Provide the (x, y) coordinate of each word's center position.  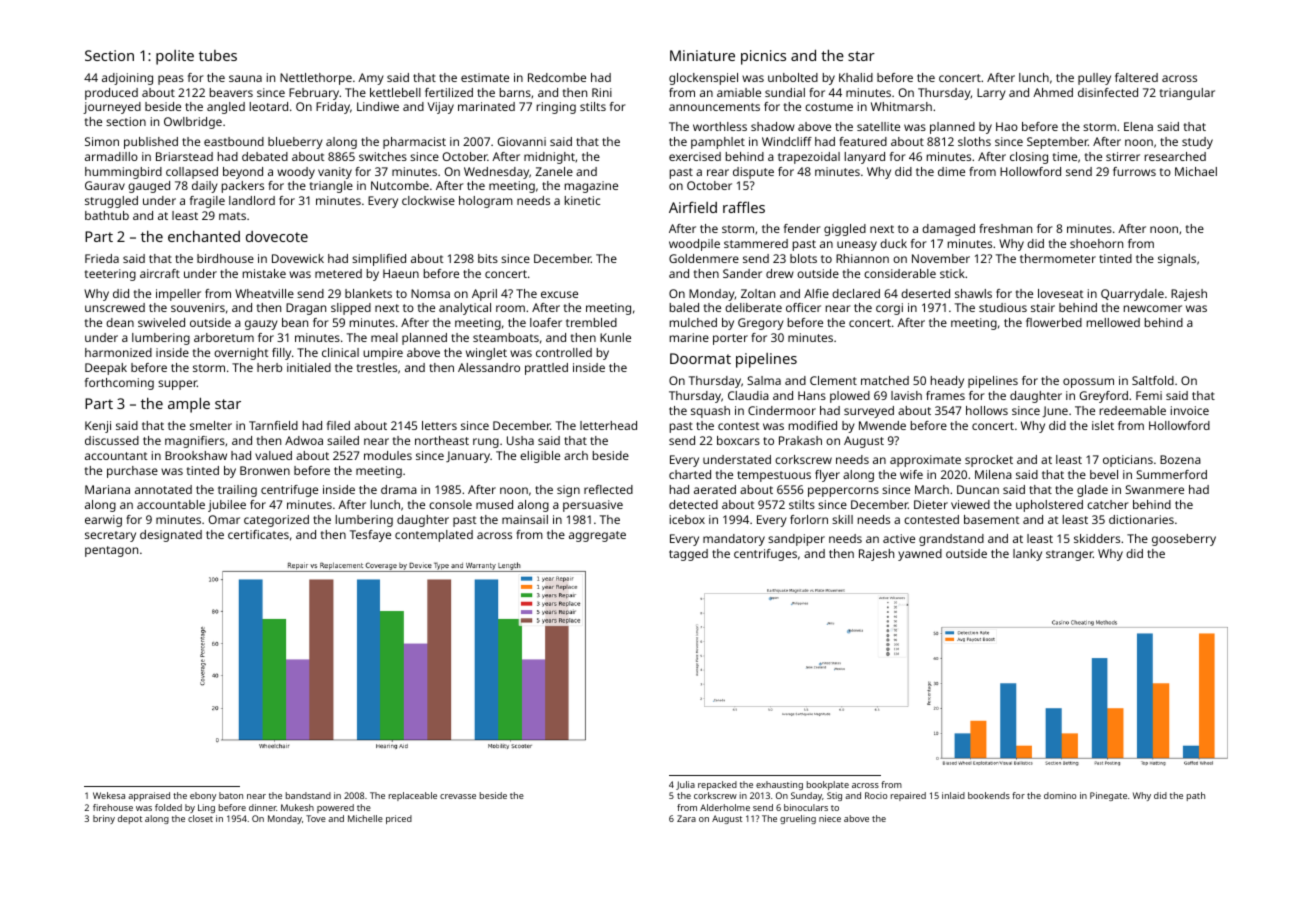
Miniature (702, 55)
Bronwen (265, 470)
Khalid (856, 77)
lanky (1027, 555)
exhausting (779, 785)
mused (494, 504)
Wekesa (109, 795)
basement (992, 519)
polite (175, 57)
